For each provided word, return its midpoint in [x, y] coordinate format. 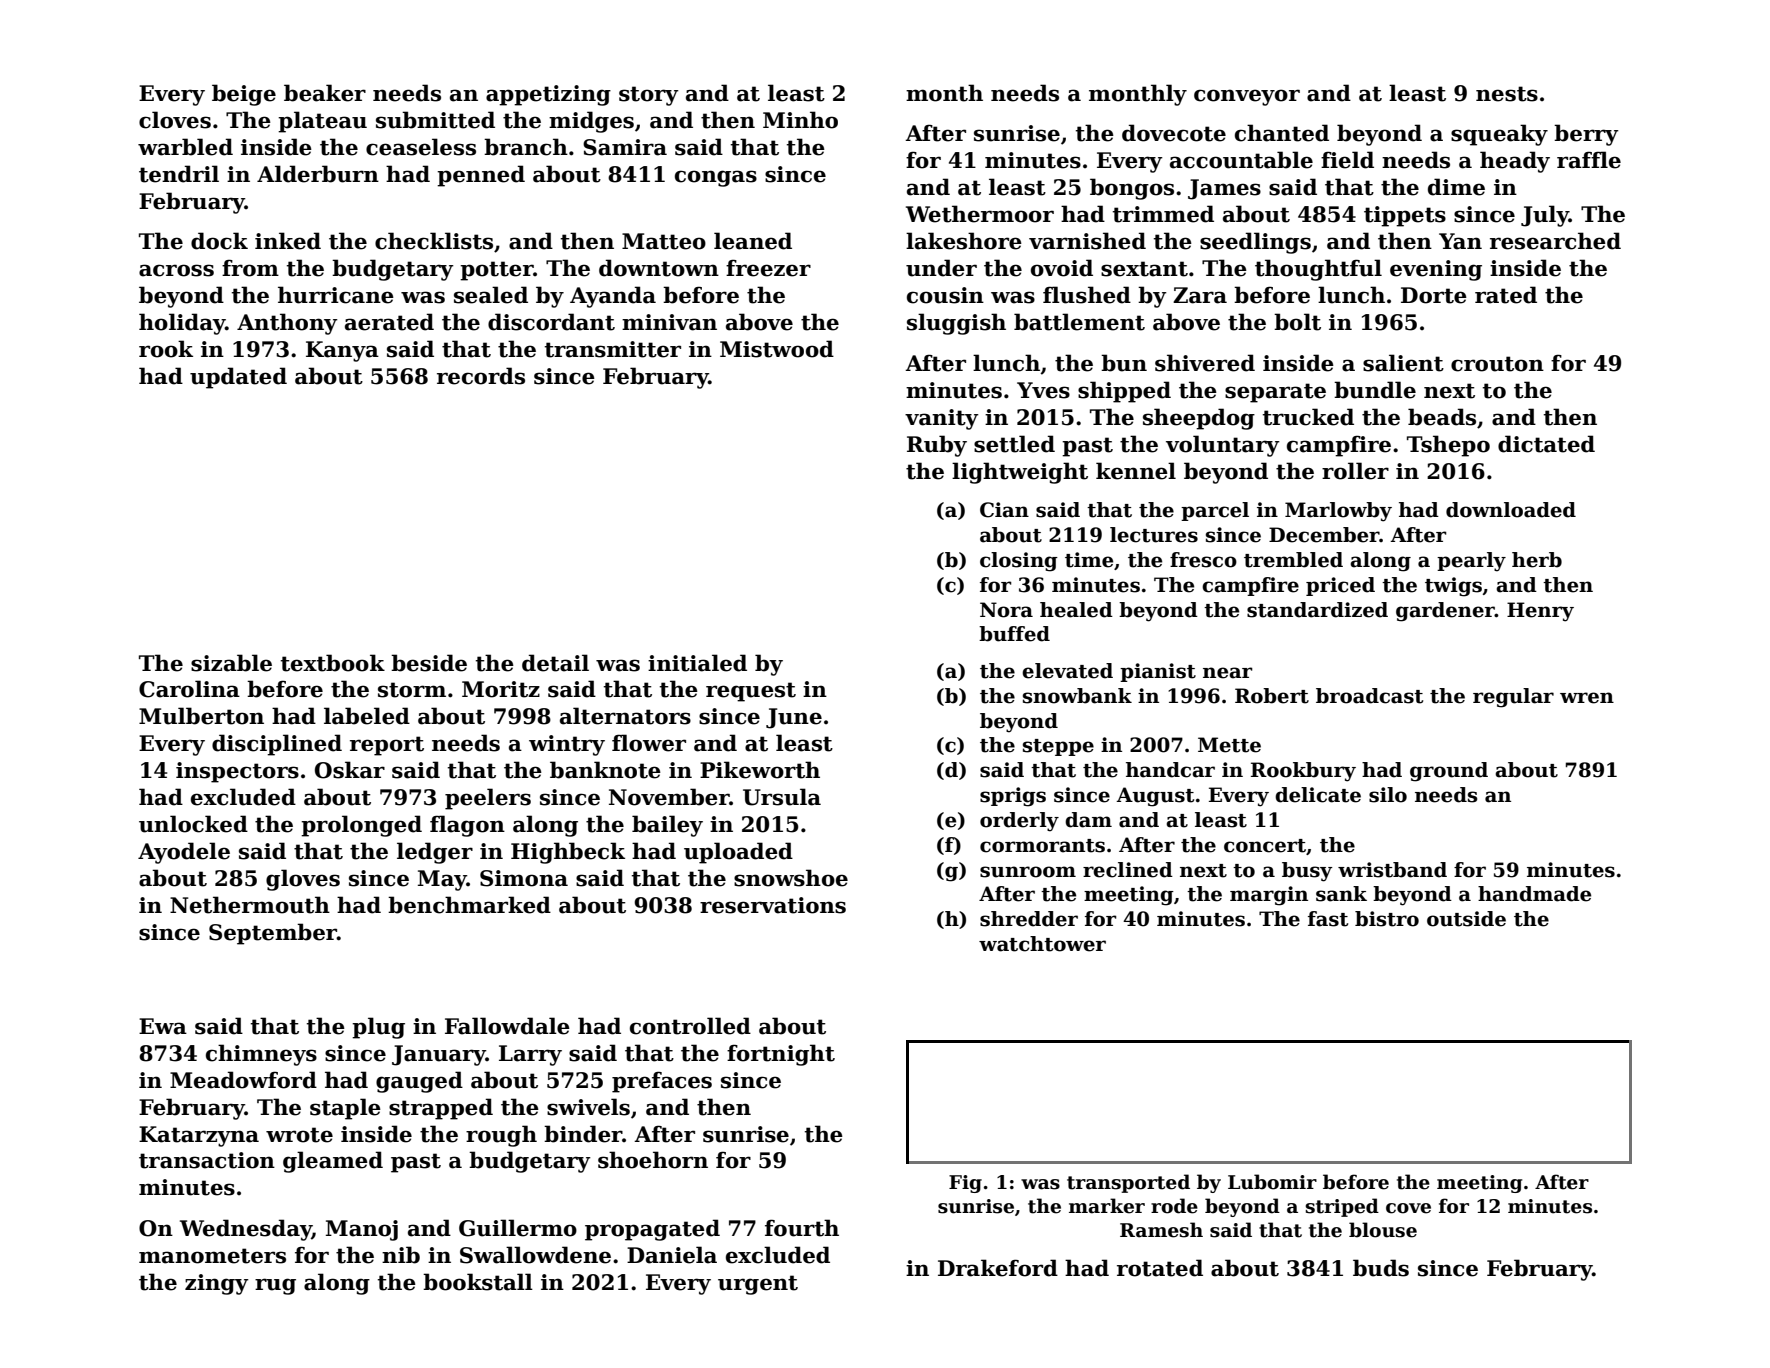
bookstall [478, 1282]
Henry [1540, 612]
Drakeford [998, 1268]
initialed [697, 663]
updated [238, 378]
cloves [175, 120]
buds [1381, 1268]
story [649, 96]
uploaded [738, 853]
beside [429, 663]
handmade [1534, 894]
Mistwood [777, 349]
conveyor [1247, 97]
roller [1355, 471]
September [273, 934]
